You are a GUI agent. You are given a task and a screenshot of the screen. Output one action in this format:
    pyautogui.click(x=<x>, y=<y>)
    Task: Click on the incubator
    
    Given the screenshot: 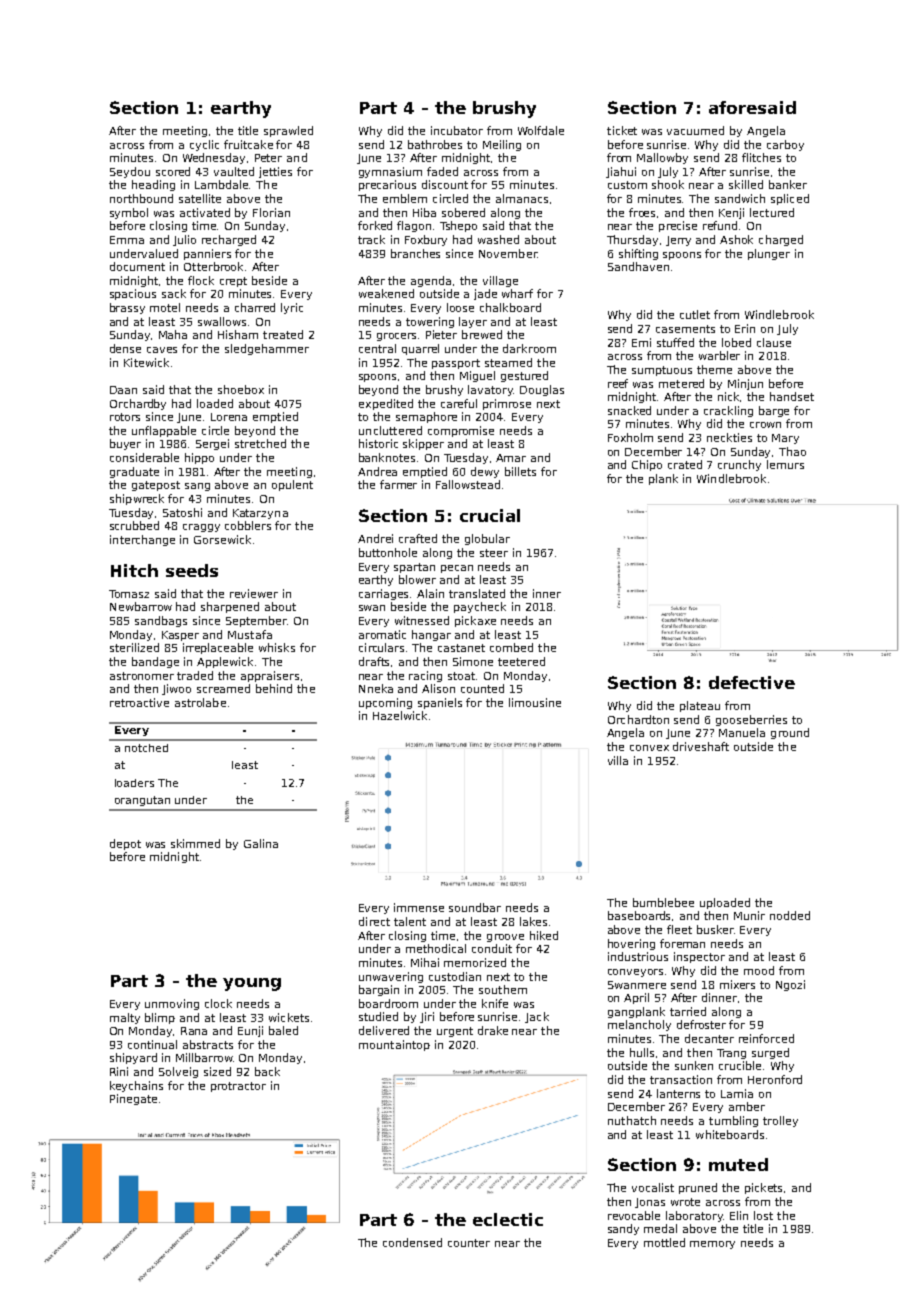 What is the action you would take?
    pyautogui.click(x=457, y=130)
